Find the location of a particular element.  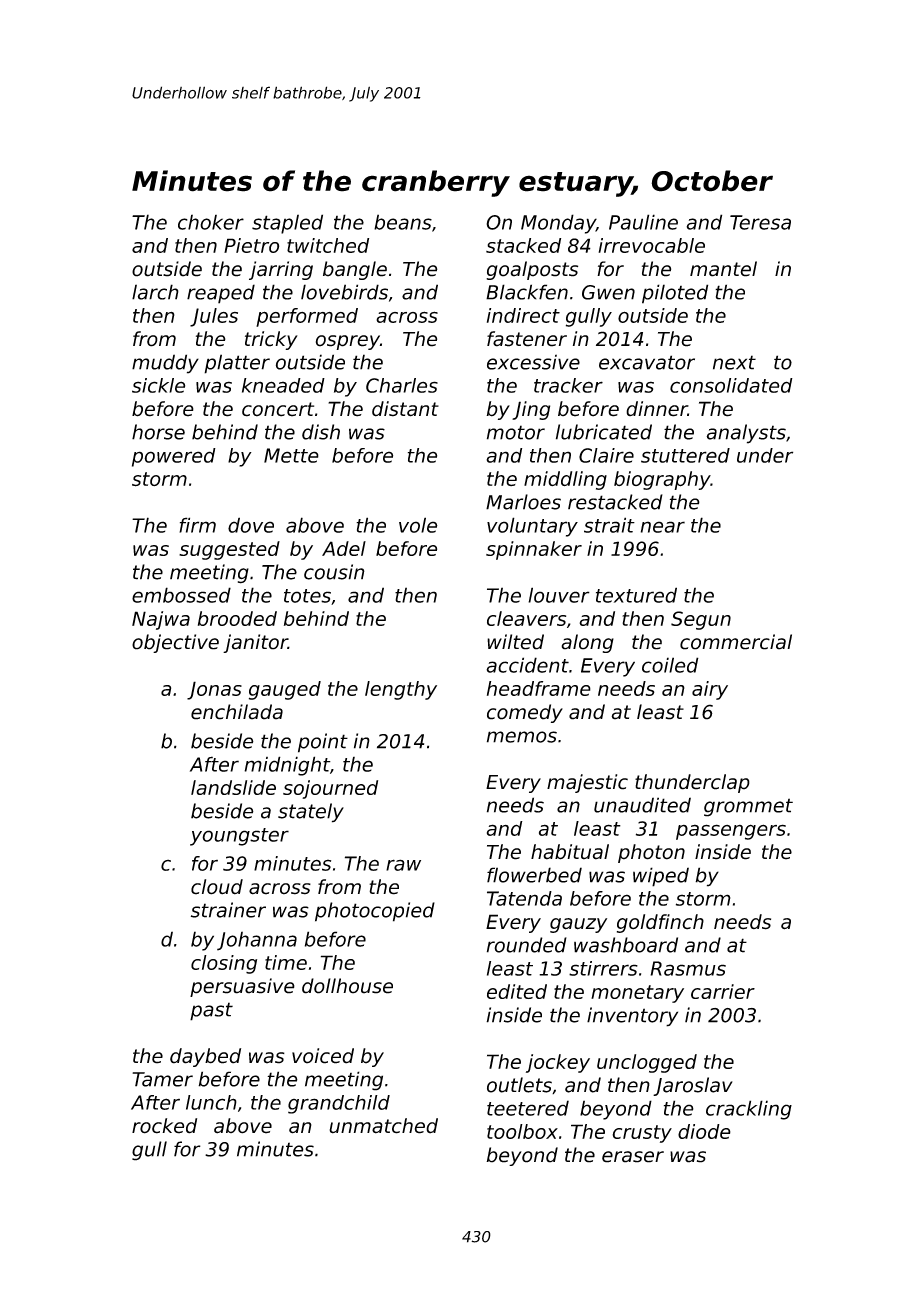

piloted is located at coordinates (675, 294).
